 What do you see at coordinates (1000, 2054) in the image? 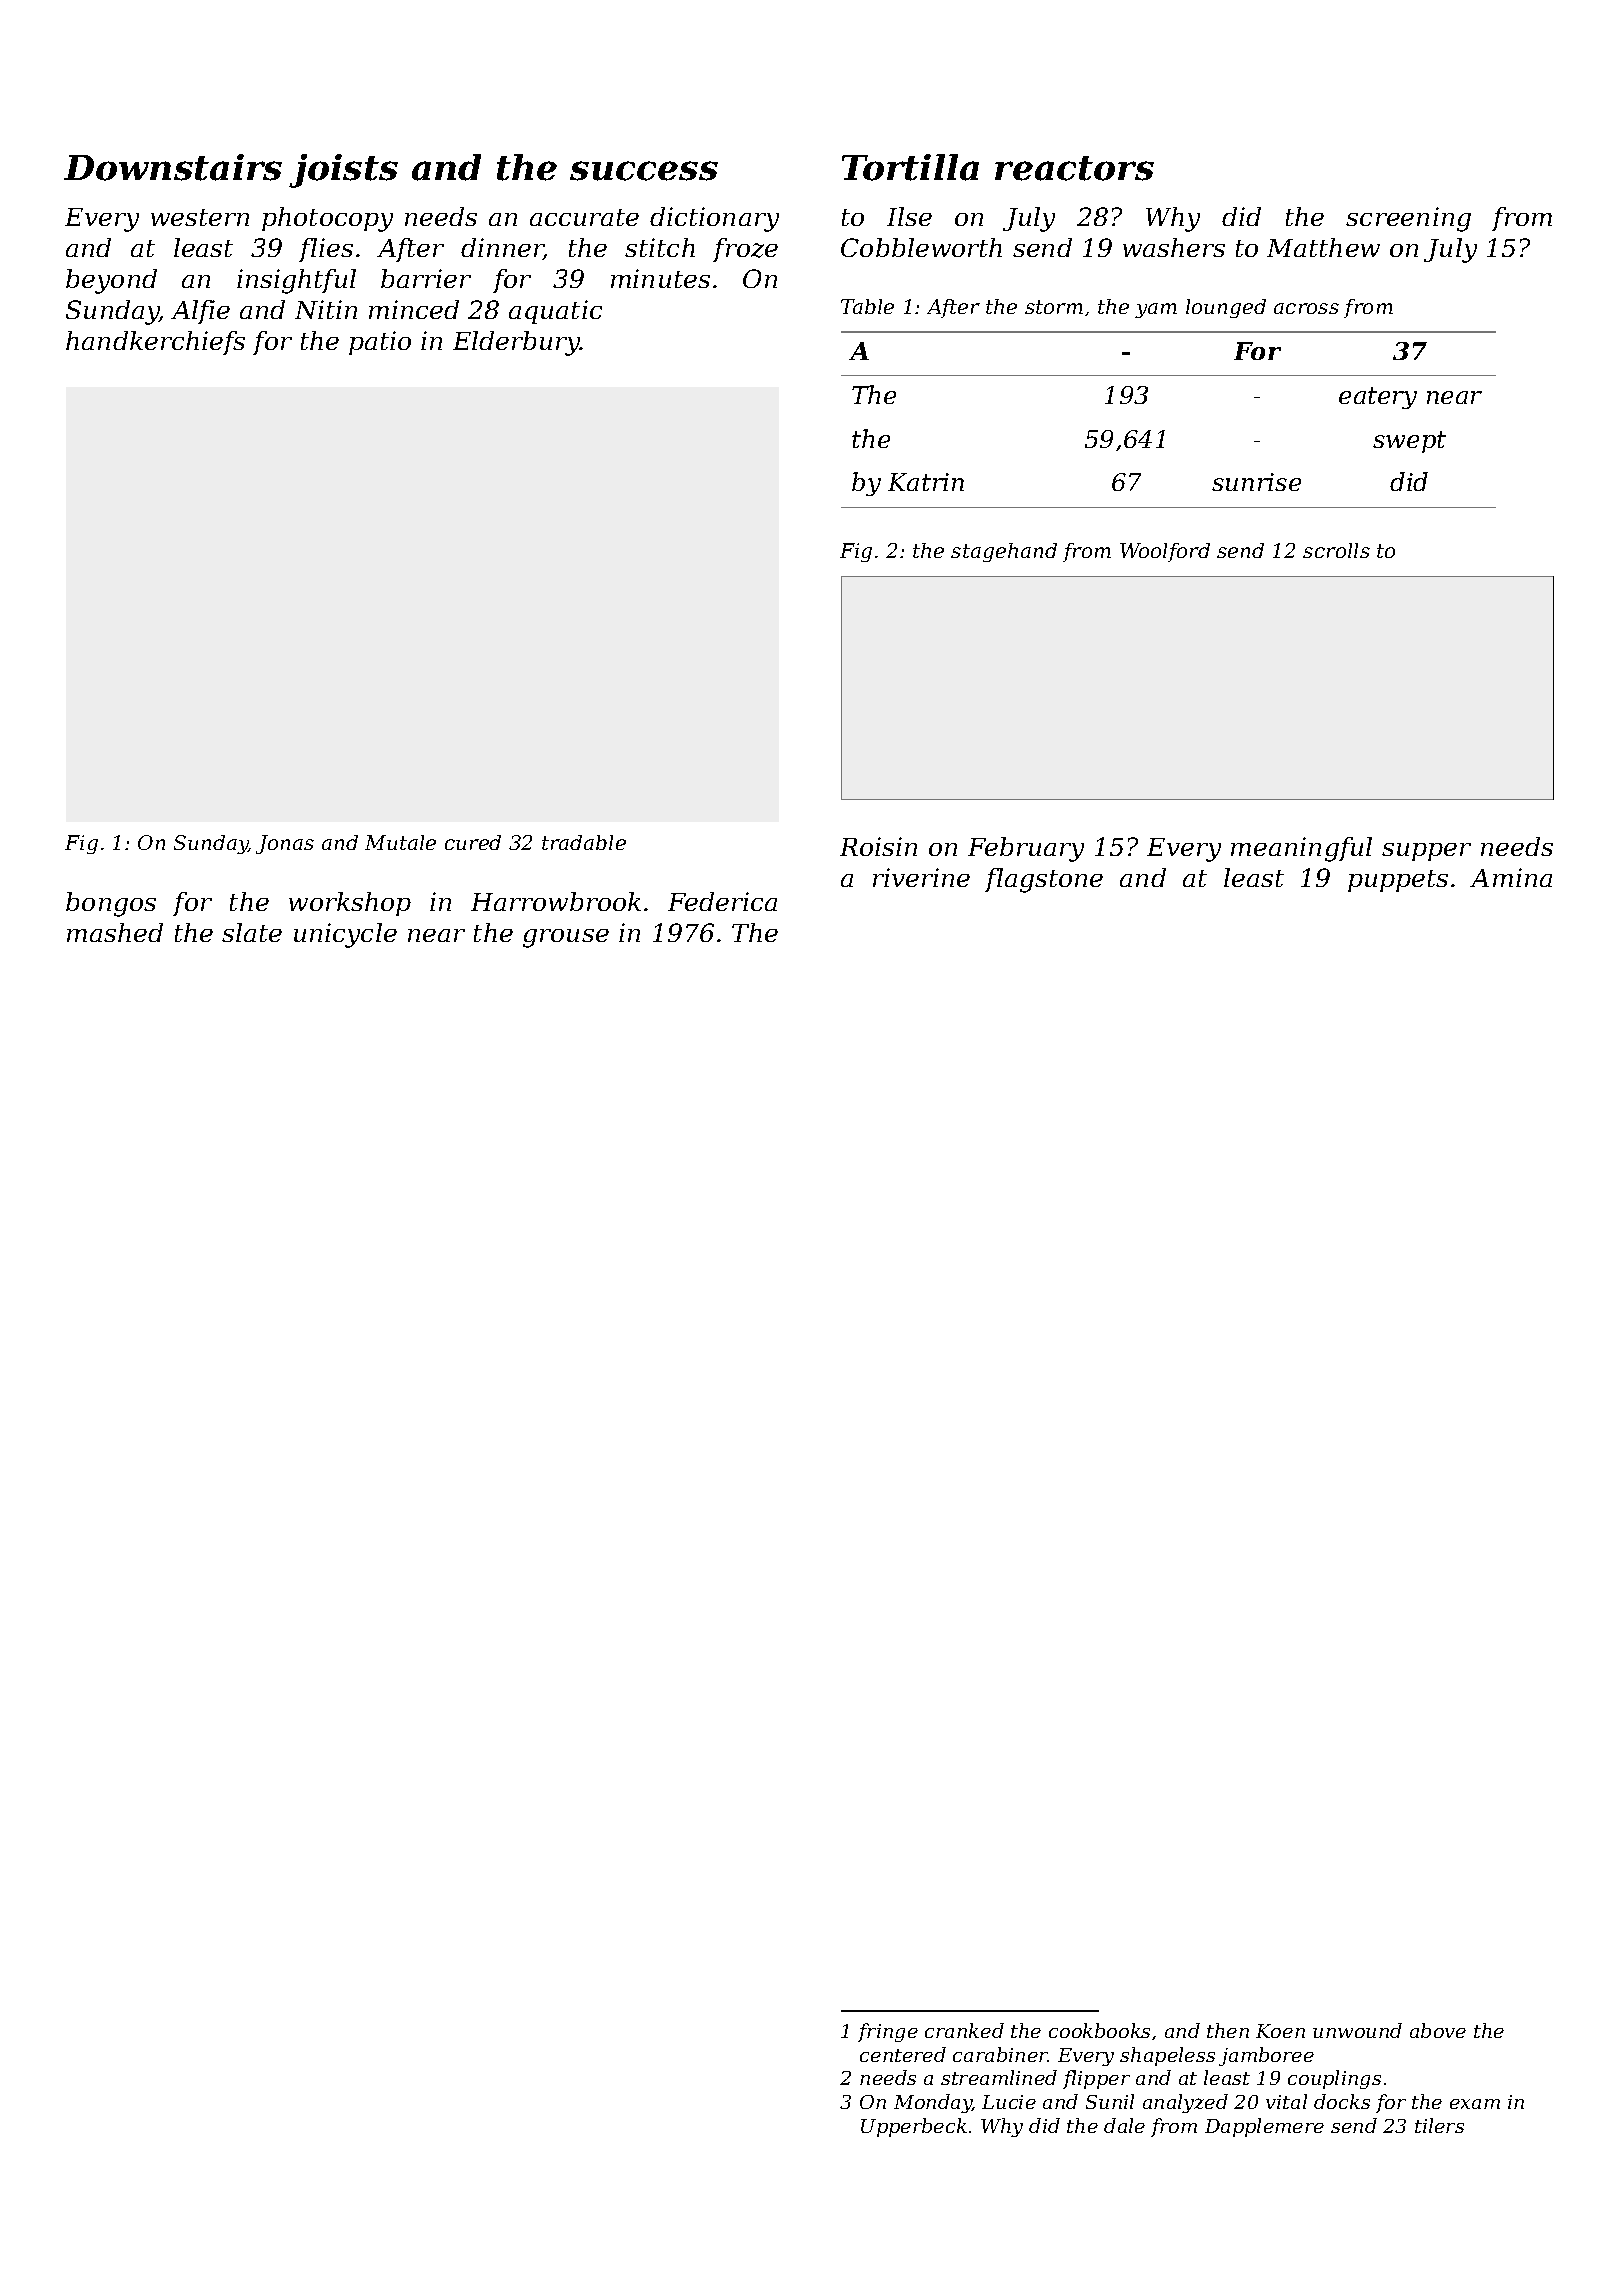
I see `carabiner` at bounding box center [1000, 2054].
